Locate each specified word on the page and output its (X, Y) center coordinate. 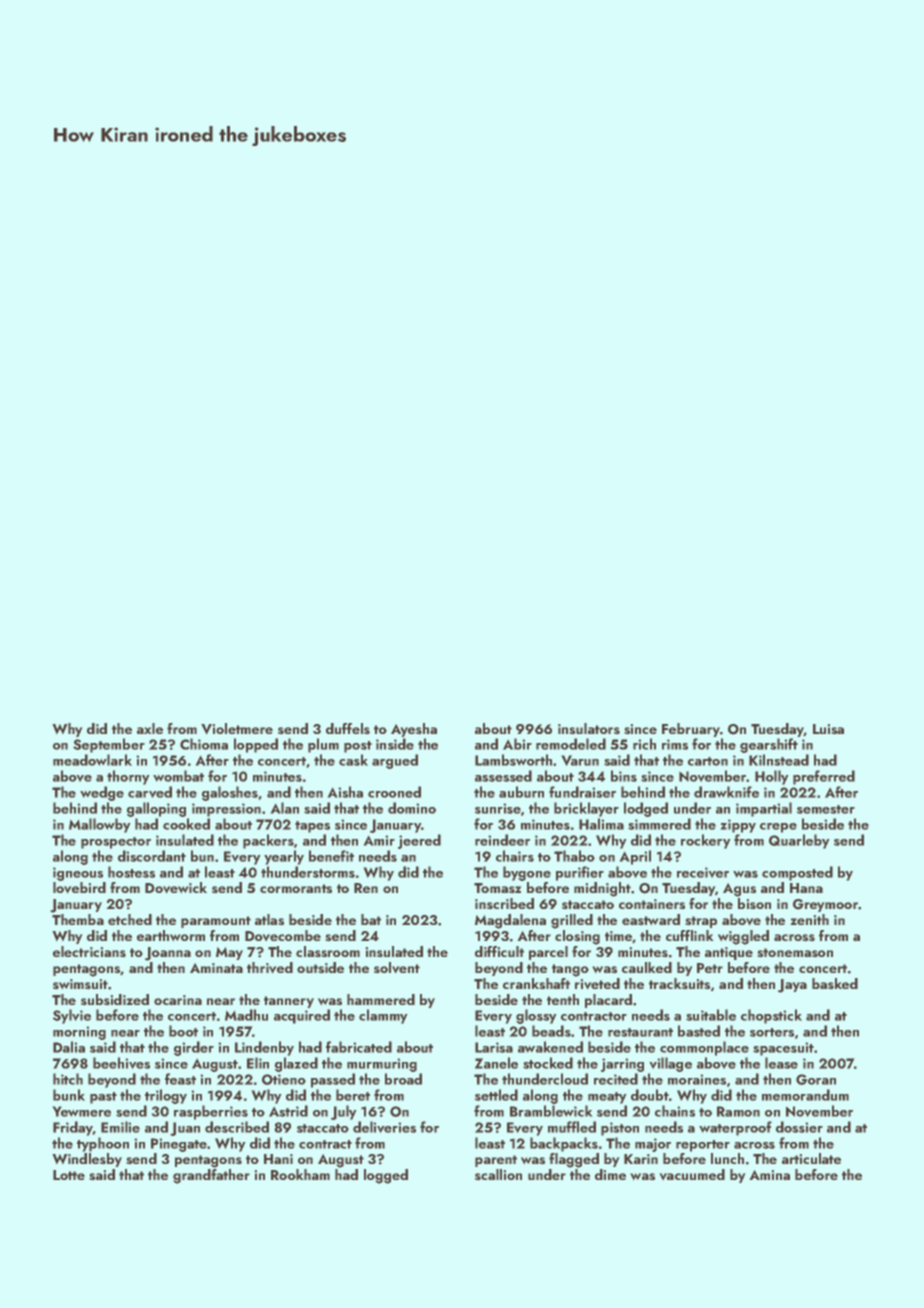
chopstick (771, 1016)
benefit (331, 856)
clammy (383, 1016)
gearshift (769, 745)
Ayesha (414, 730)
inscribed (504, 903)
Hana (806, 888)
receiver (703, 872)
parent (496, 1161)
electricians (89, 951)
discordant (152, 856)
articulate (811, 1158)
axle (150, 728)
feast (180, 1079)
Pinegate (179, 1145)
